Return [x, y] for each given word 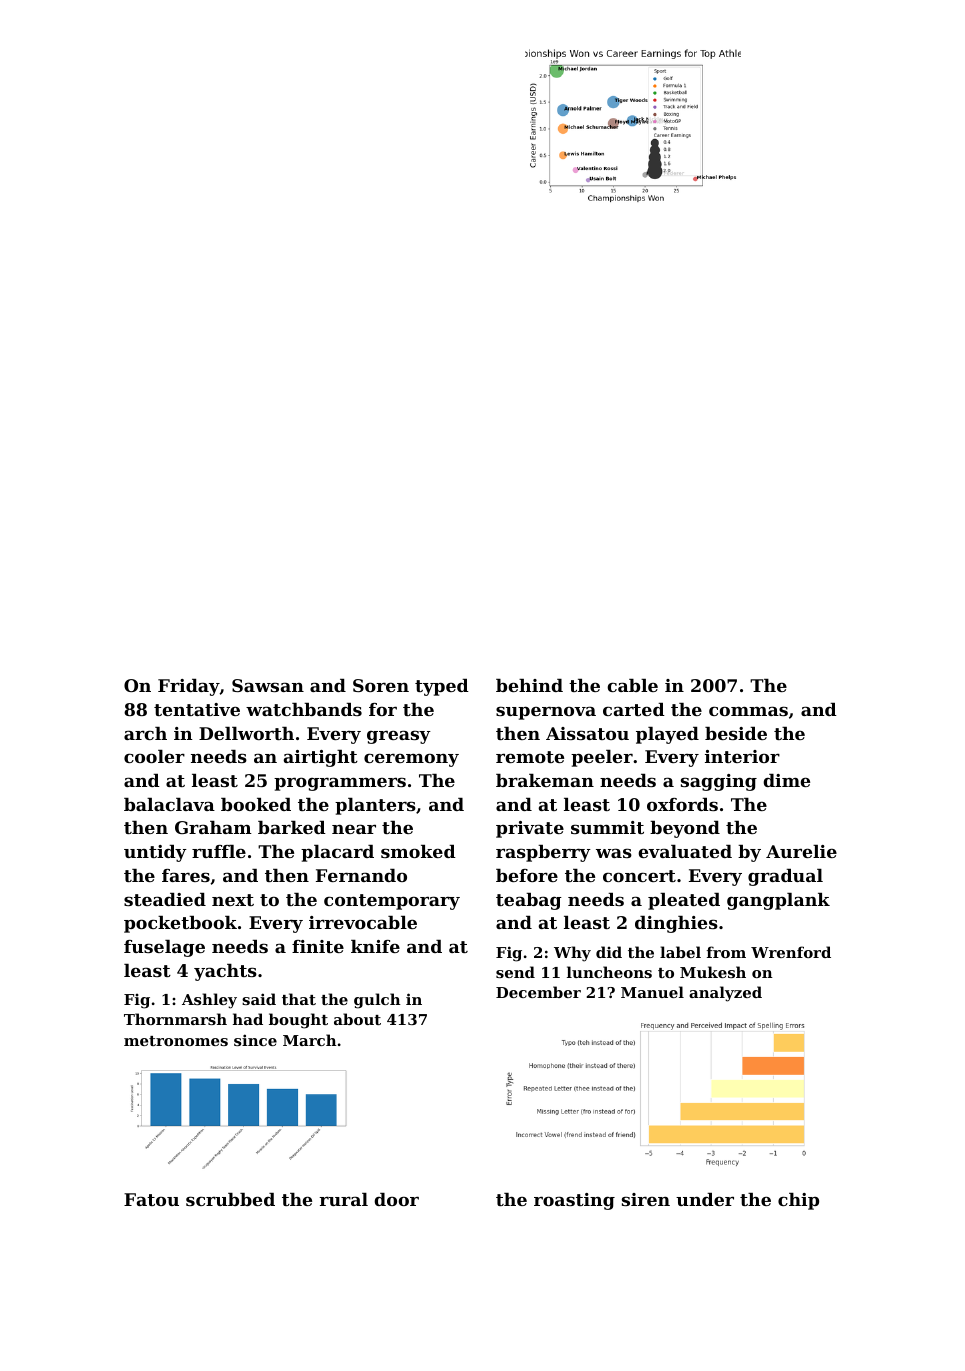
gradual [785, 877]
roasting [574, 1201]
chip [798, 1201]
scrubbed [230, 1199]
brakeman [545, 780]
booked [256, 804]
